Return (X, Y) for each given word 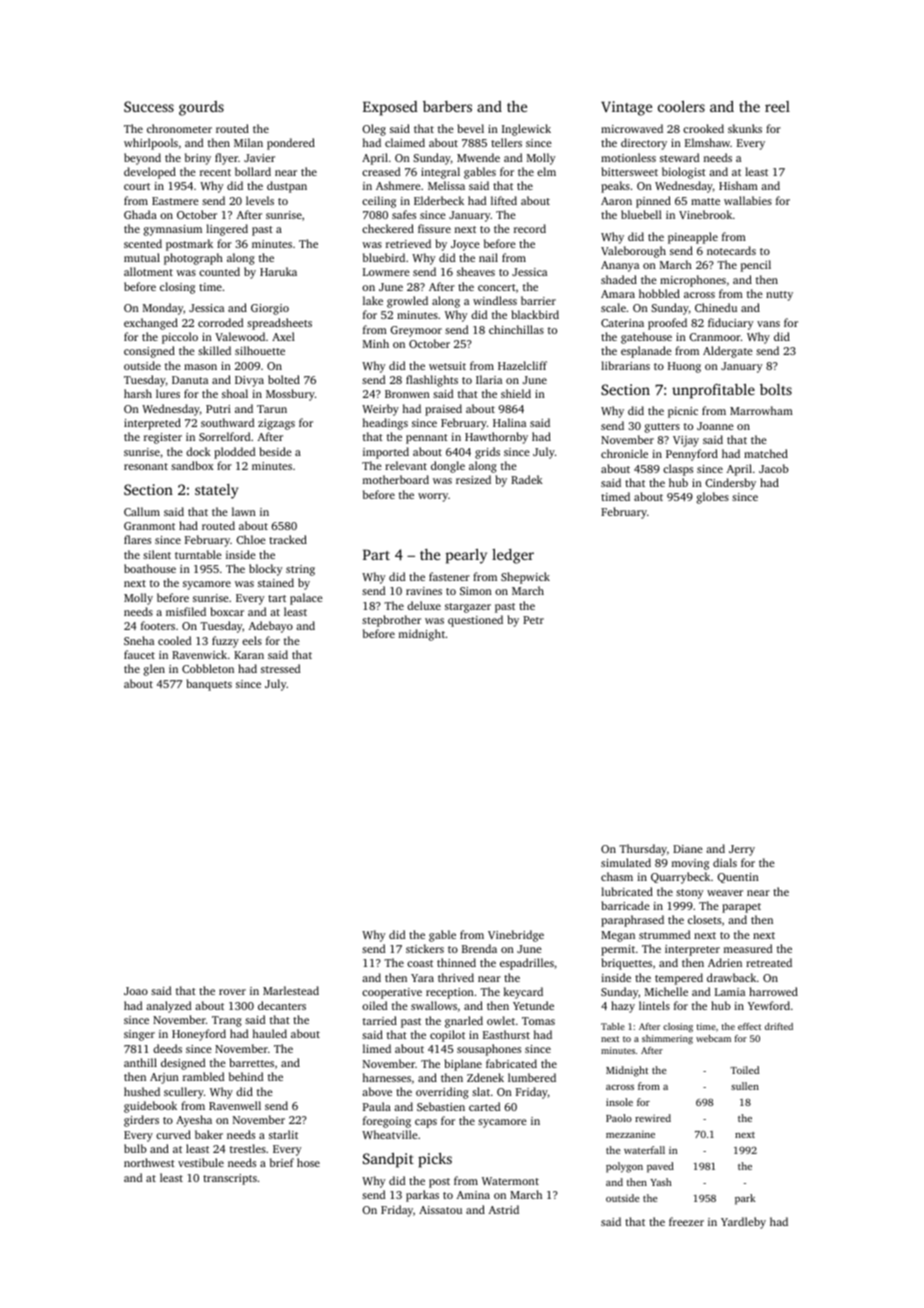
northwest (149, 1162)
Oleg (374, 130)
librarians (625, 365)
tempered (679, 979)
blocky (266, 570)
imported (386, 453)
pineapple (693, 238)
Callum (142, 511)
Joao (136, 991)
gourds (201, 108)
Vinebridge (516, 936)
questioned (475, 621)
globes (713, 498)
